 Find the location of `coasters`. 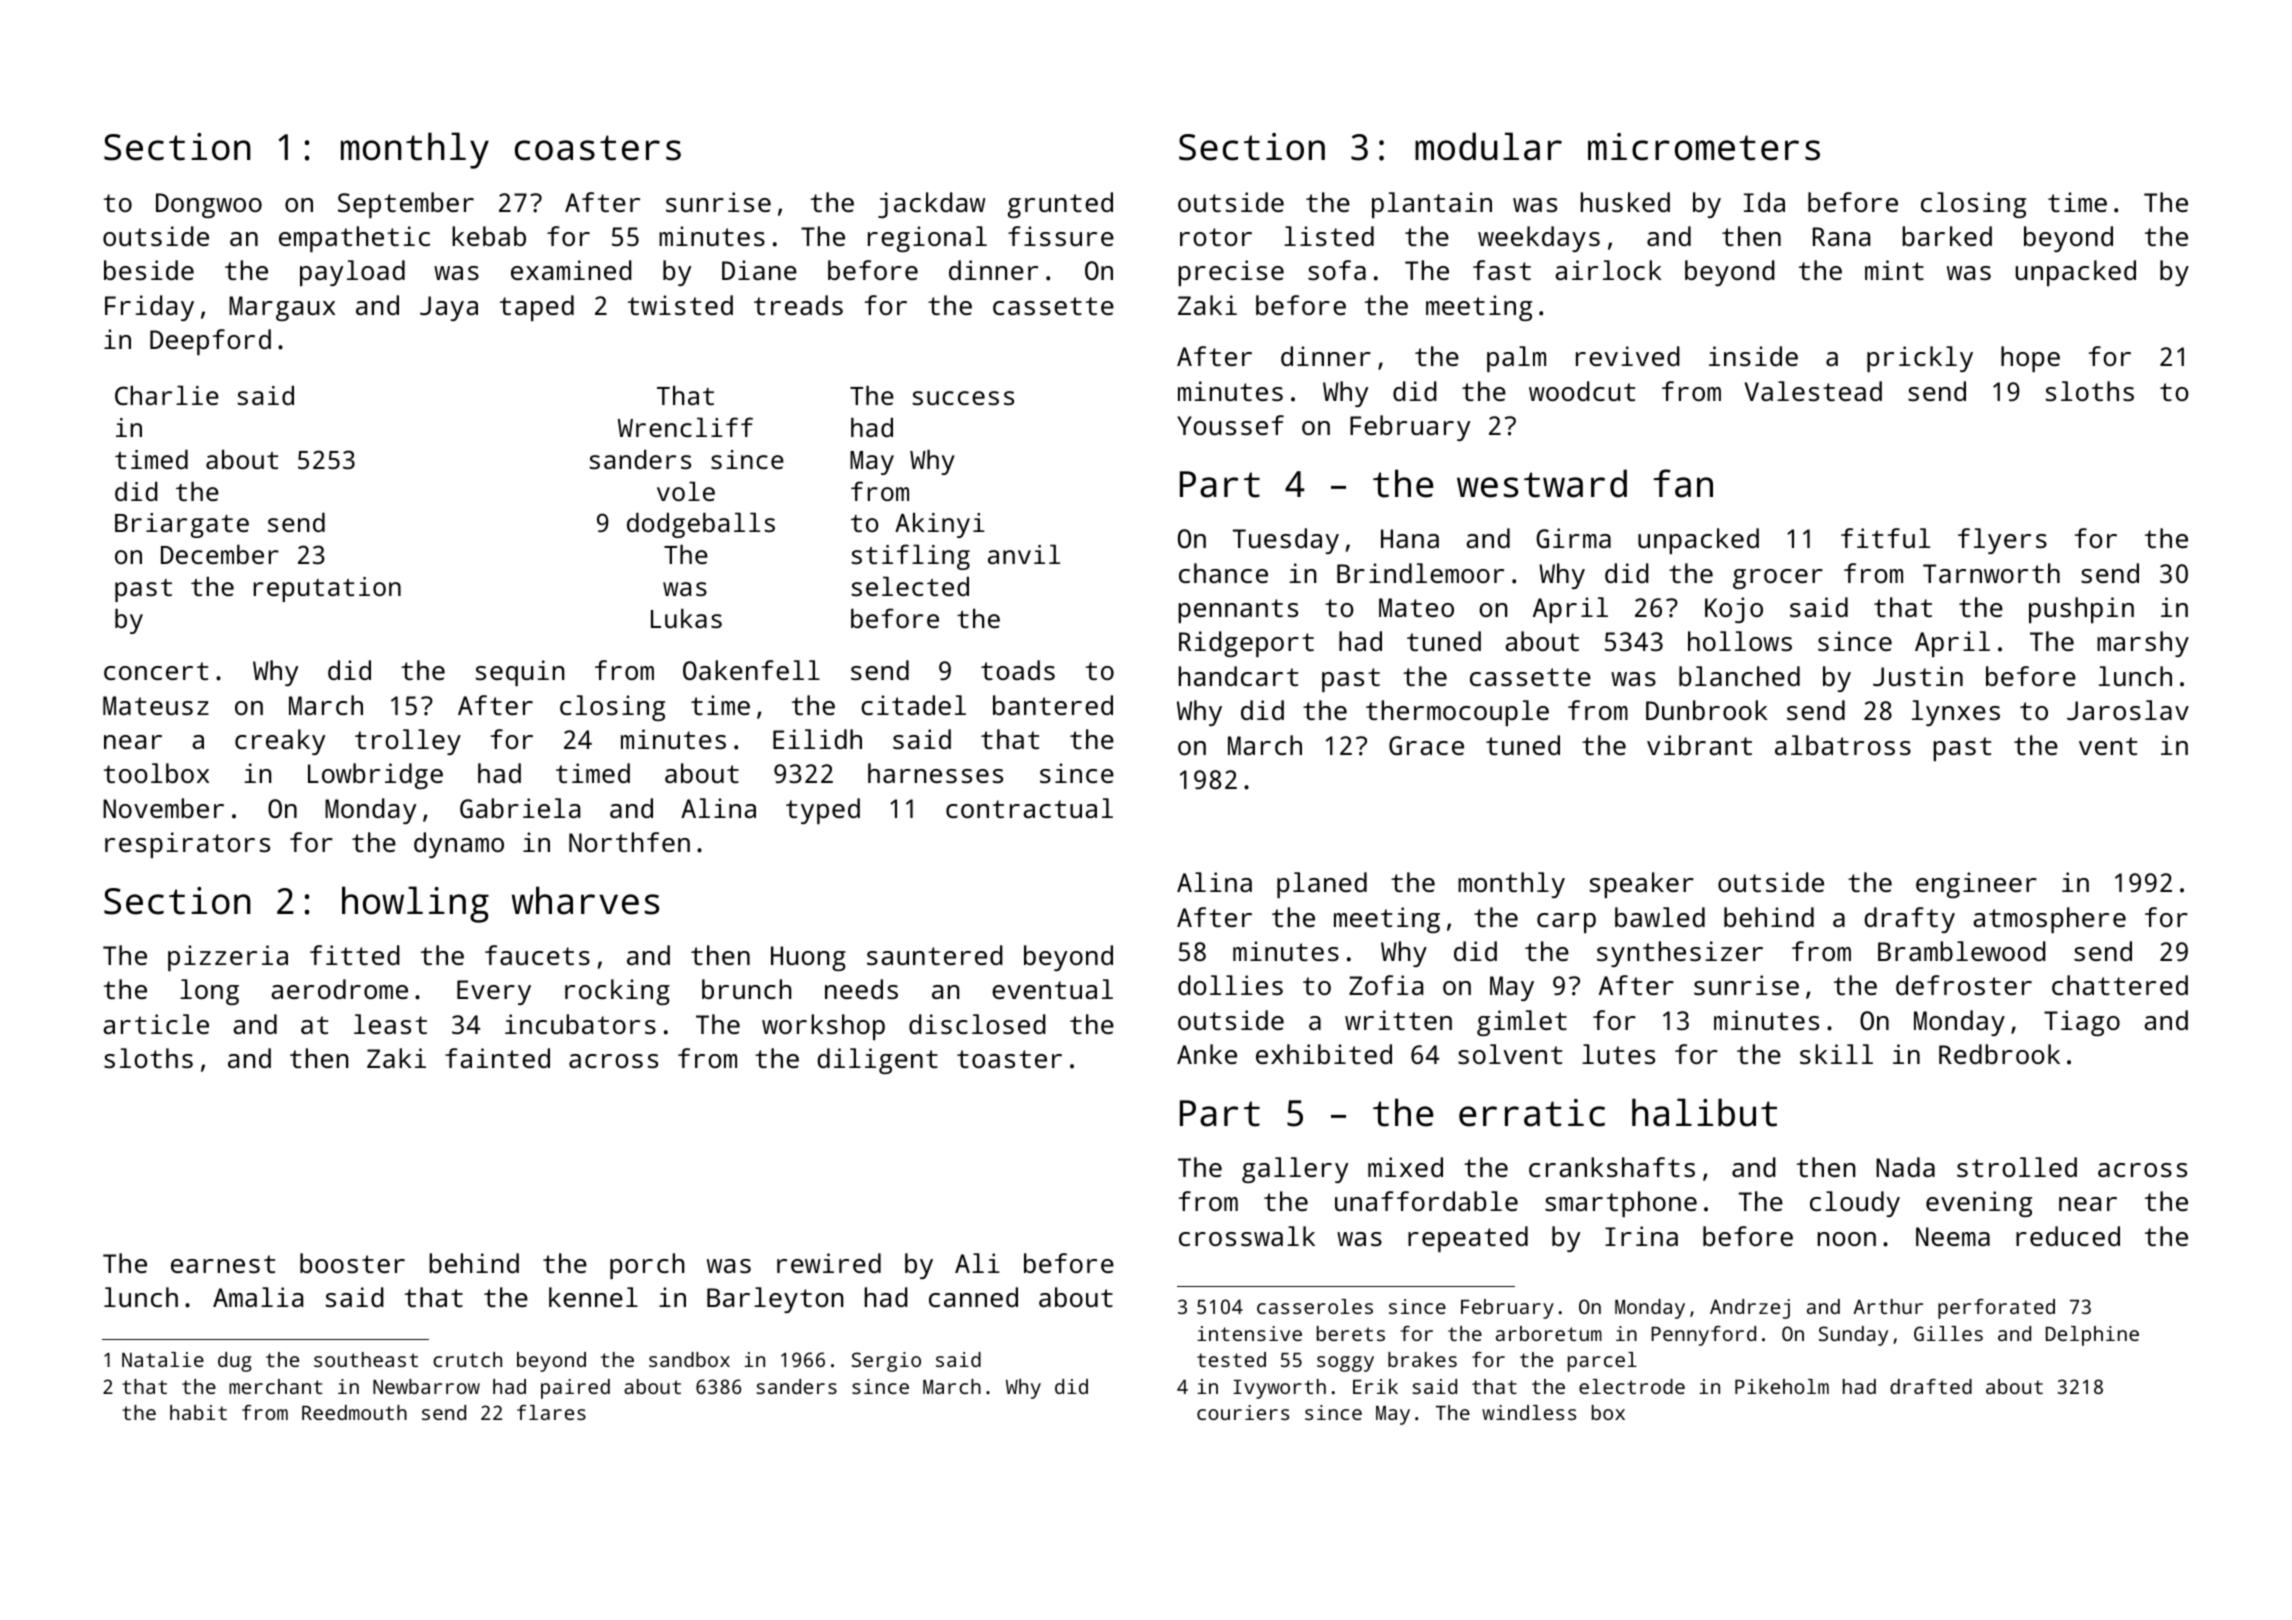

coasters is located at coordinates (598, 148).
